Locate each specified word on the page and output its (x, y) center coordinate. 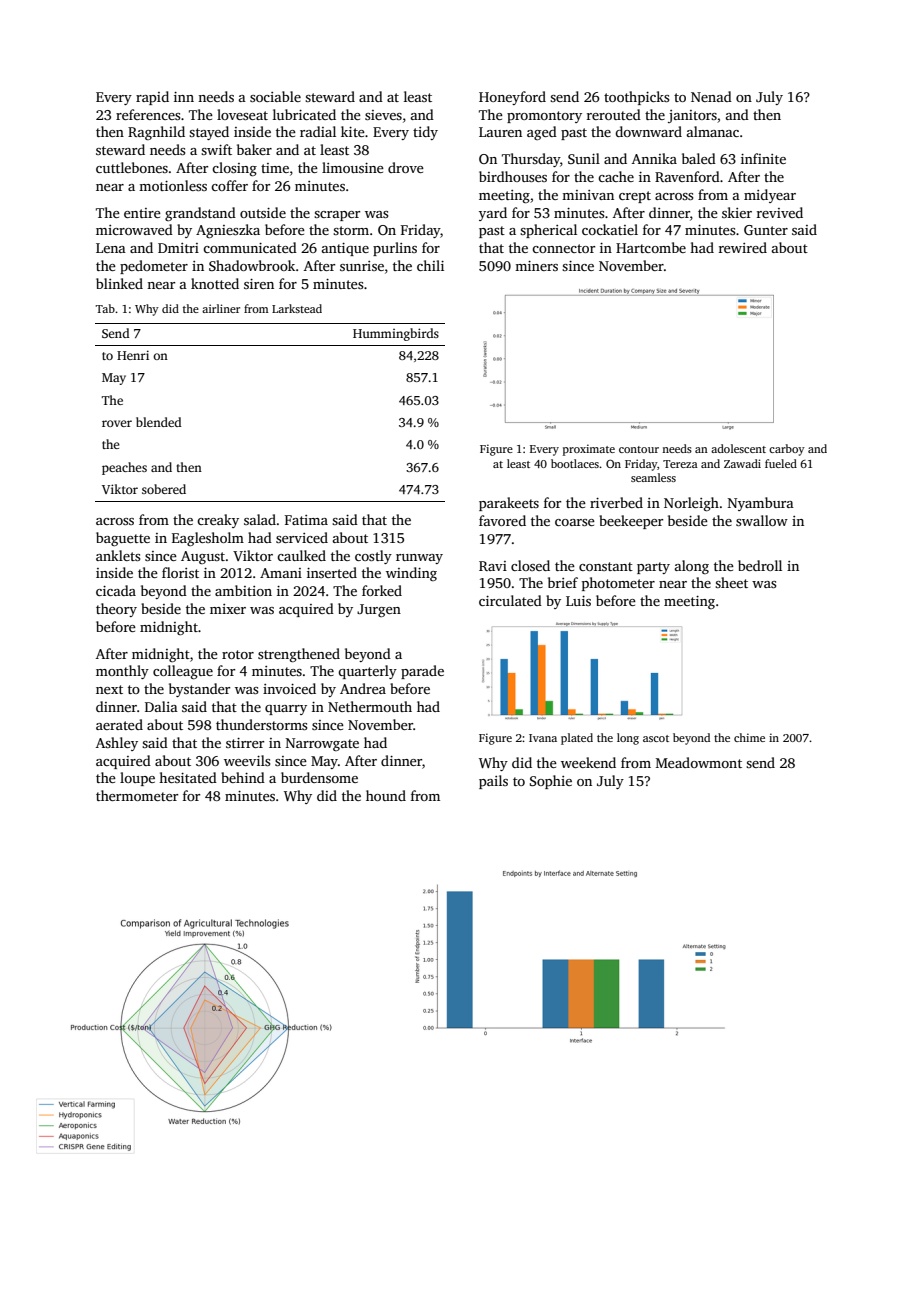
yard (493, 214)
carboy (787, 450)
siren (259, 284)
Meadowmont (699, 762)
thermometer (137, 795)
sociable (275, 96)
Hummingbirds (396, 334)
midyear (770, 196)
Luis (578, 601)
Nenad (711, 96)
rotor (238, 654)
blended (159, 422)
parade (422, 672)
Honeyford (512, 98)
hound (386, 795)
